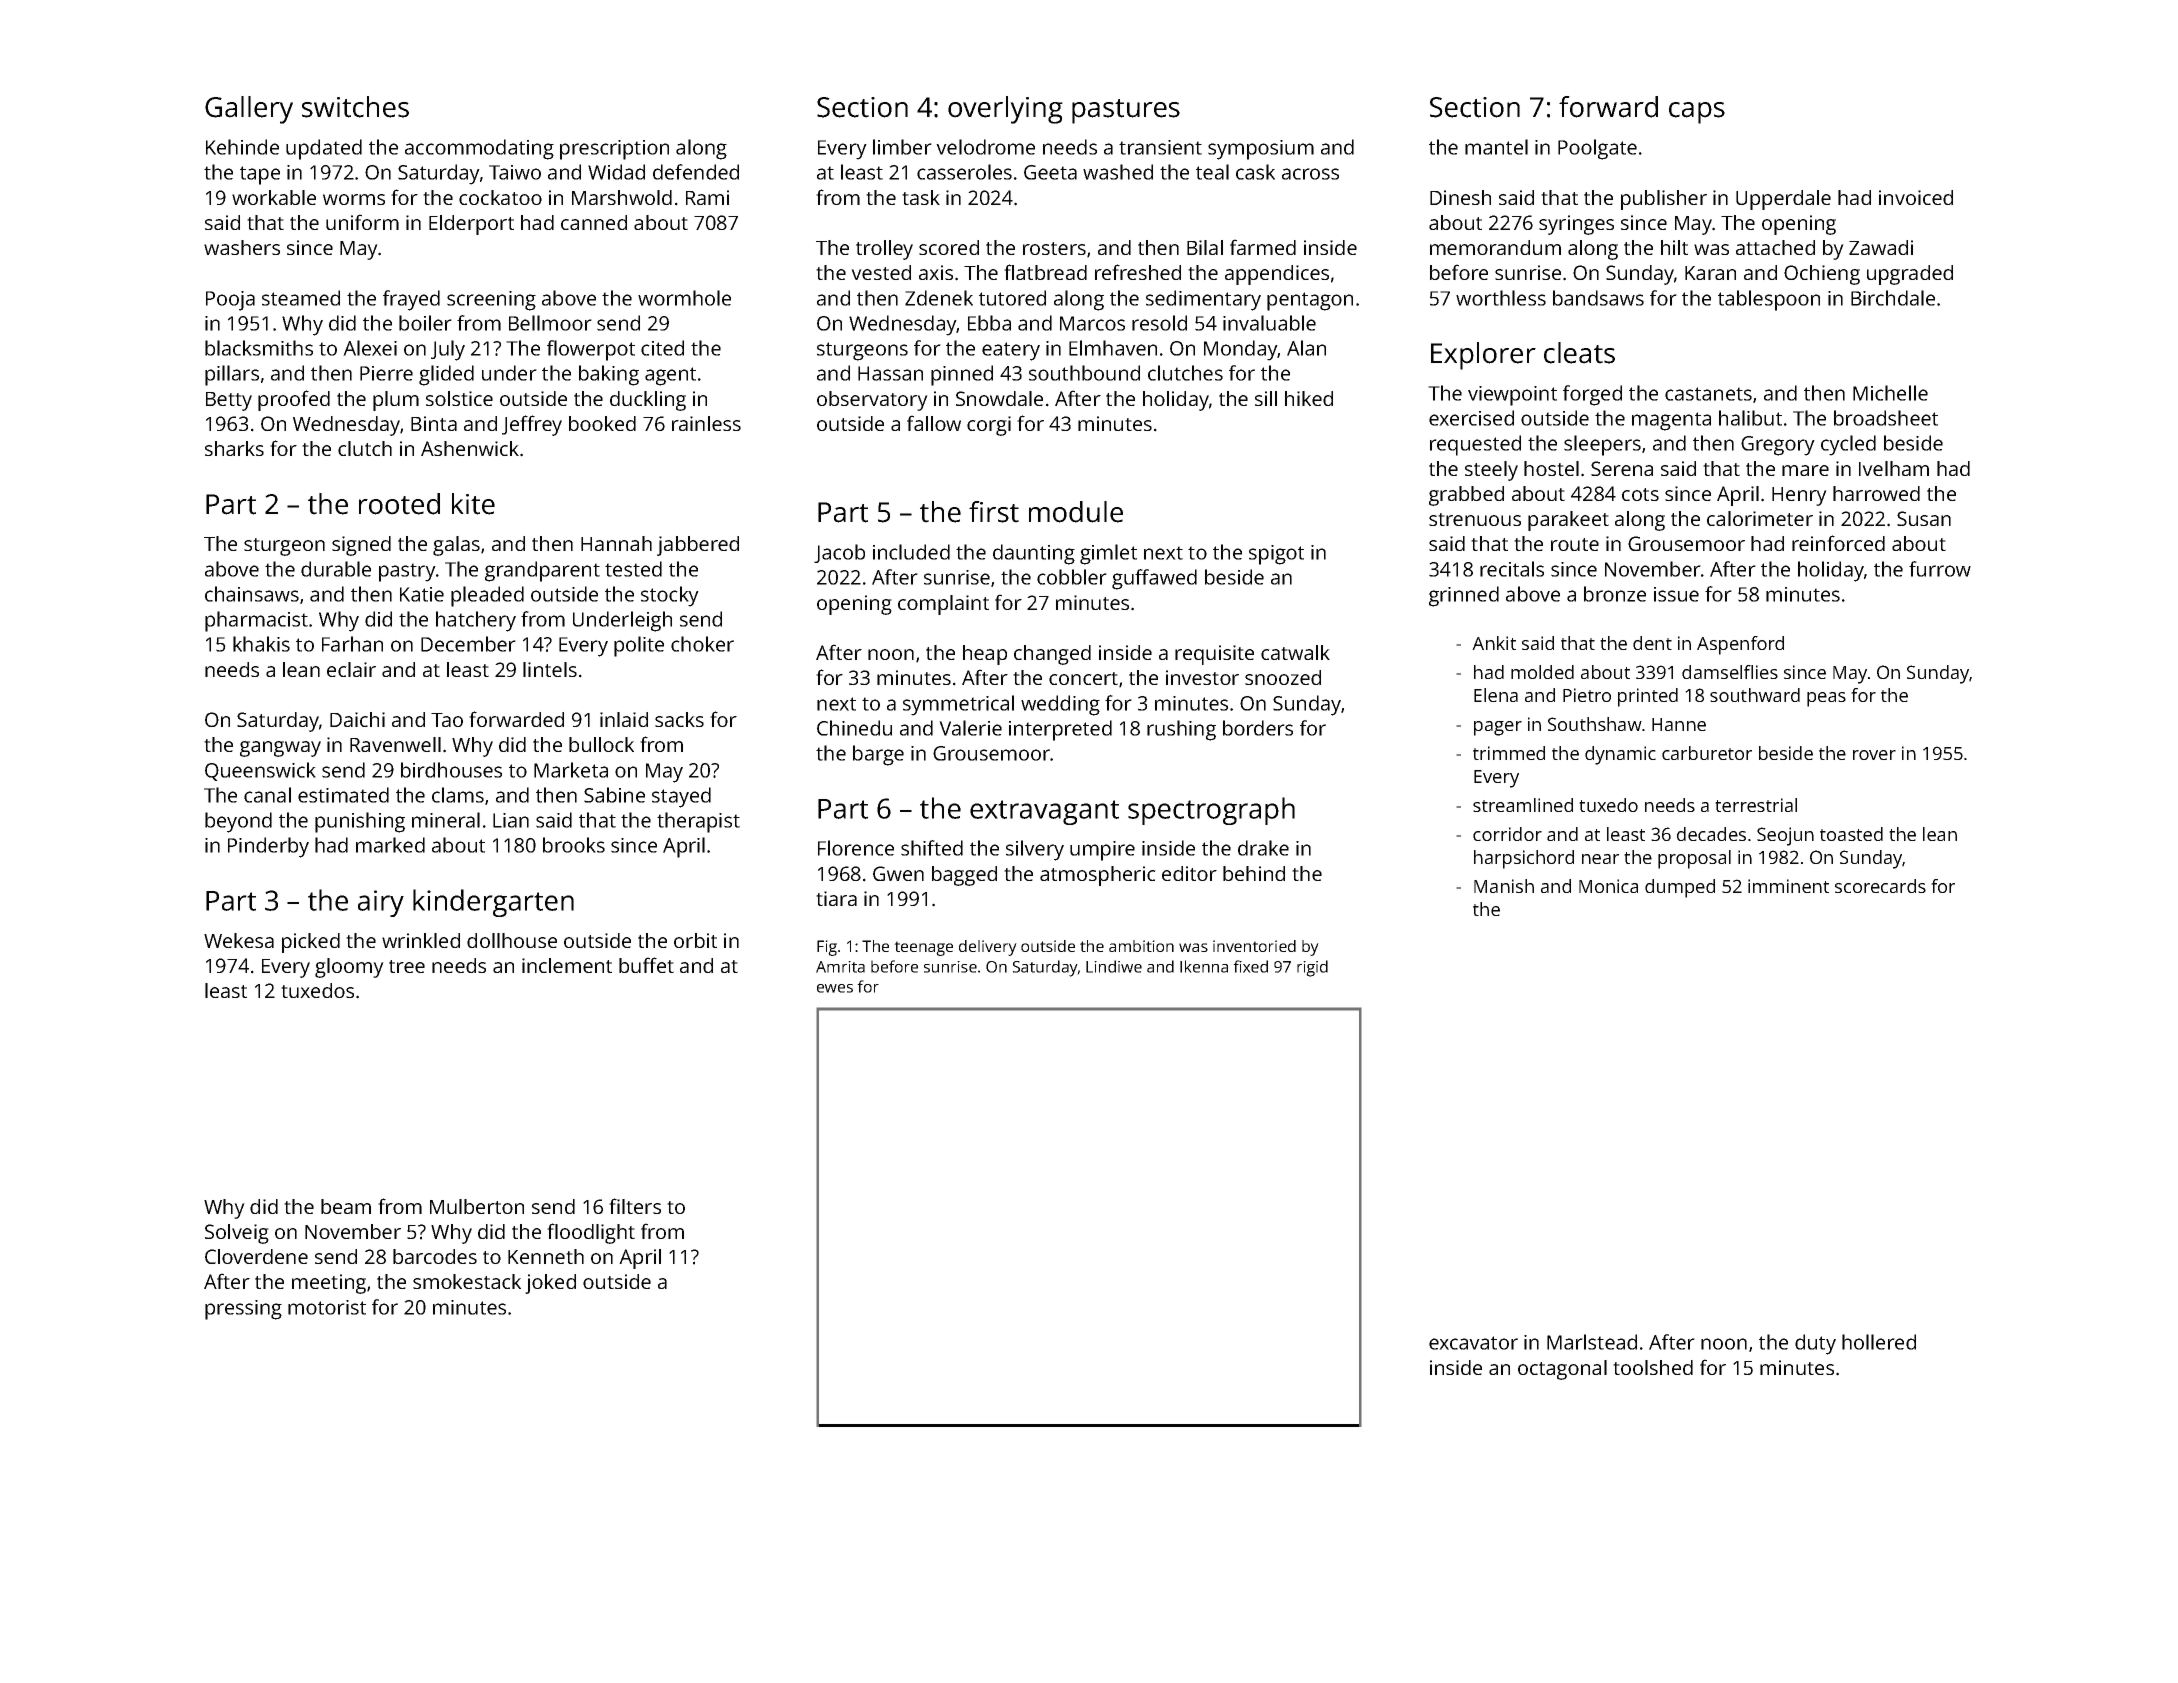 The width and height of the image is (2178, 1683). What do you see at coordinates (355, 107) in the image?
I see `switches` at bounding box center [355, 107].
